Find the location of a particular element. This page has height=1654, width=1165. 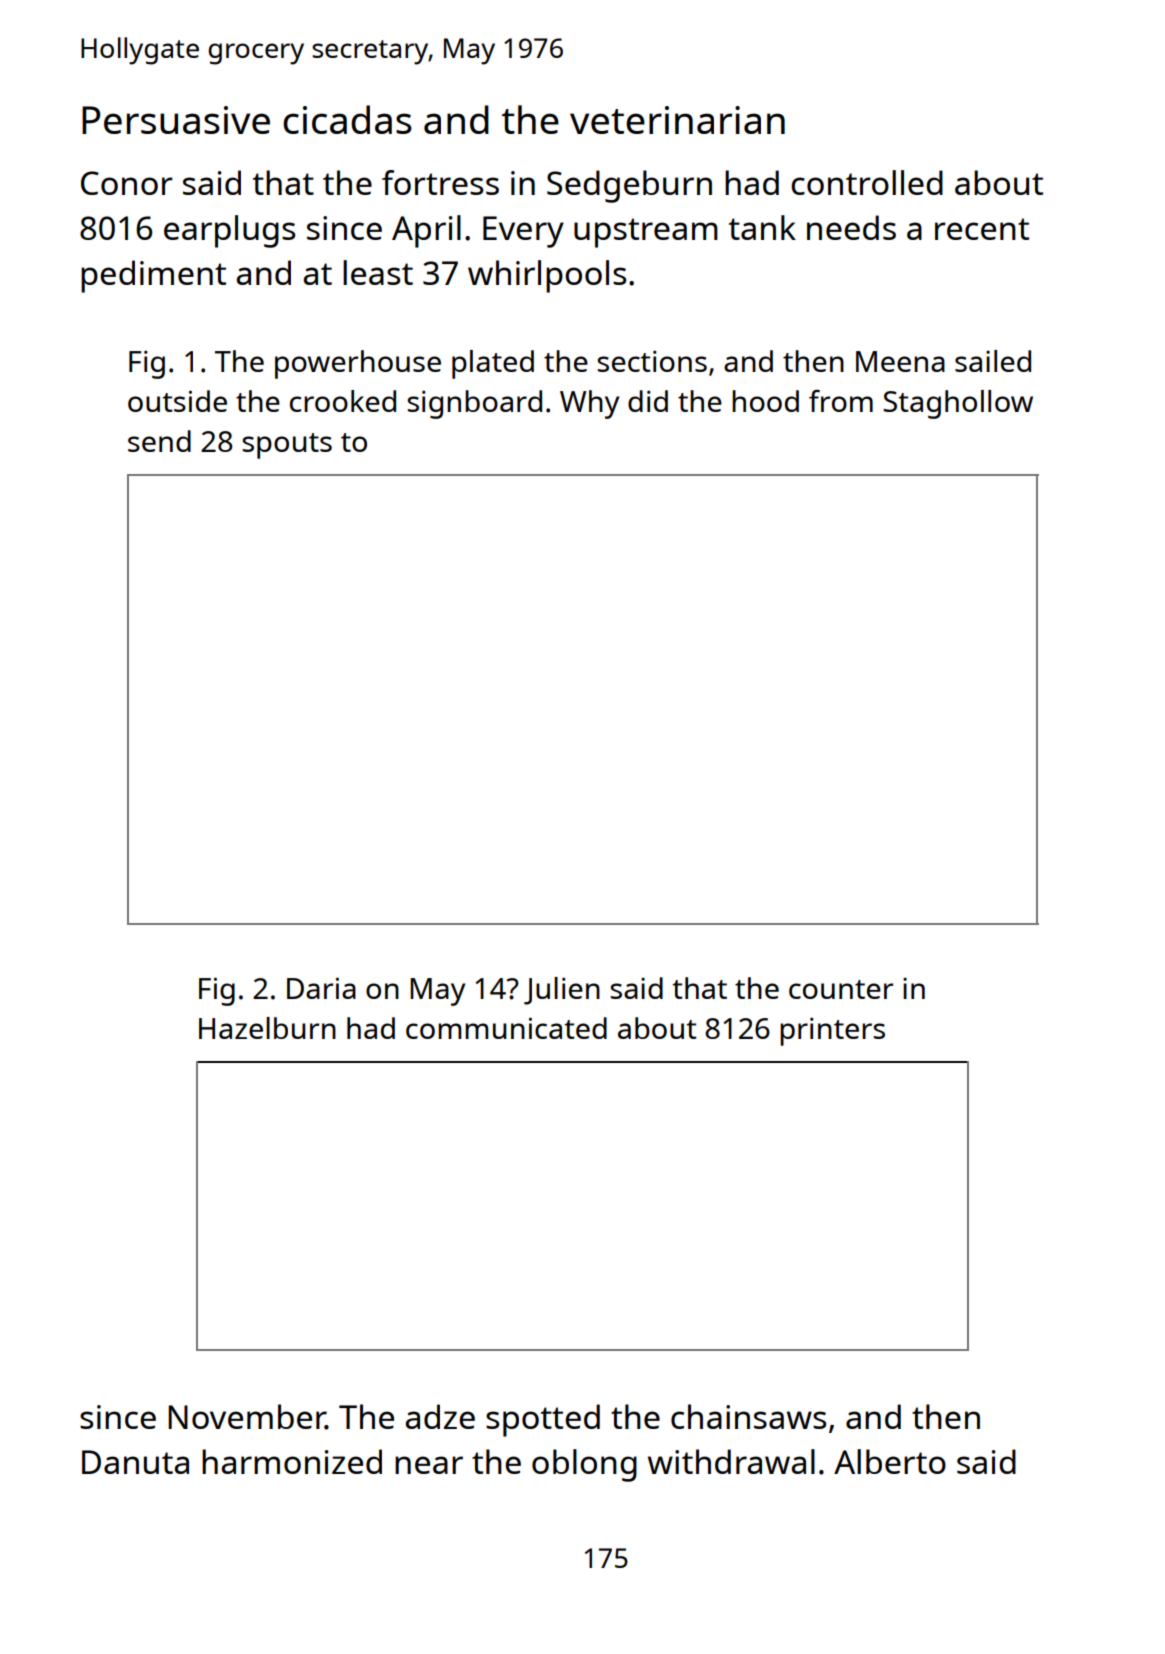

Julien is located at coordinates (562, 991).
